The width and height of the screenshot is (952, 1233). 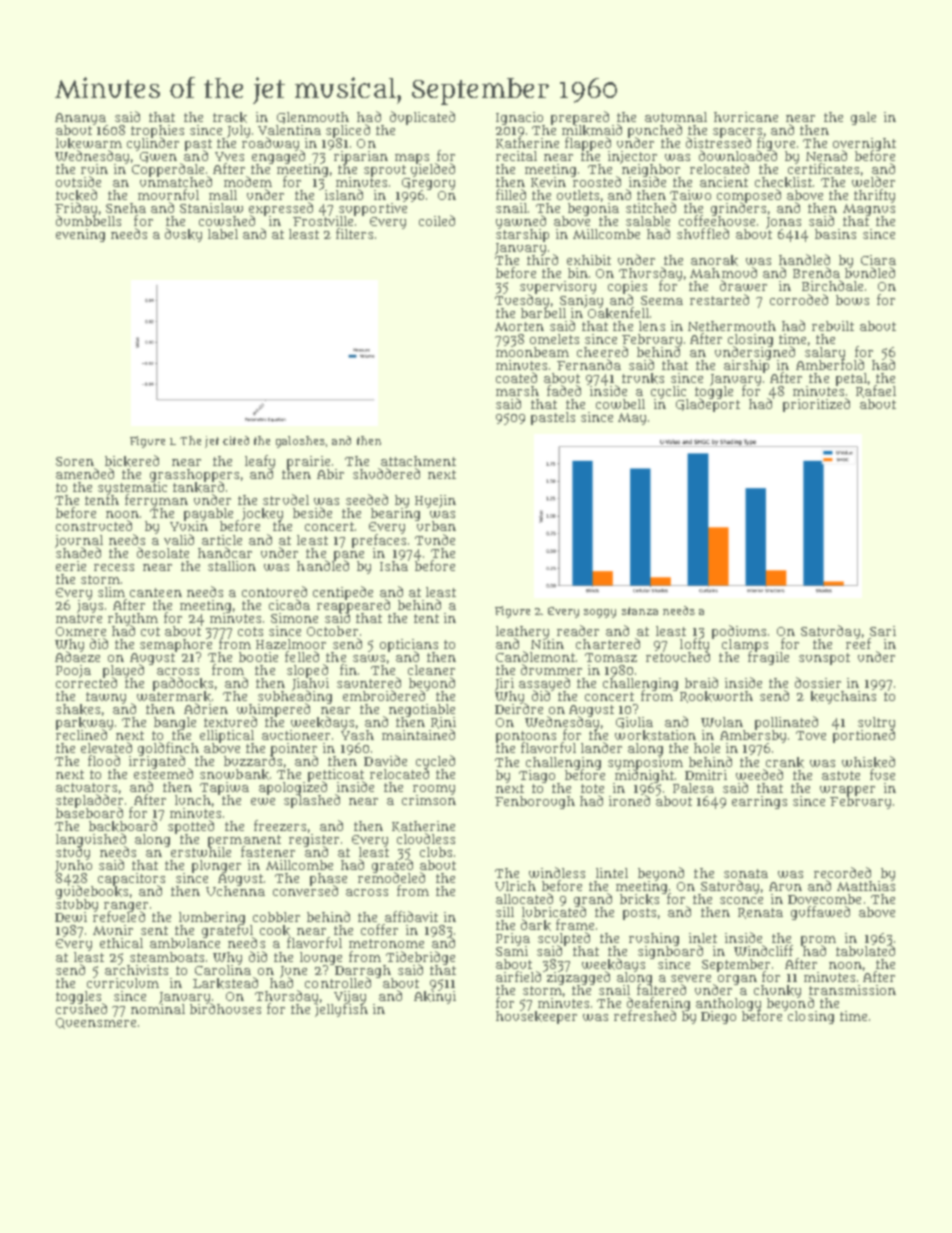 What do you see at coordinates (719, 299) in the screenshot?
I see `restarted` at bounding box center [719, 299].
